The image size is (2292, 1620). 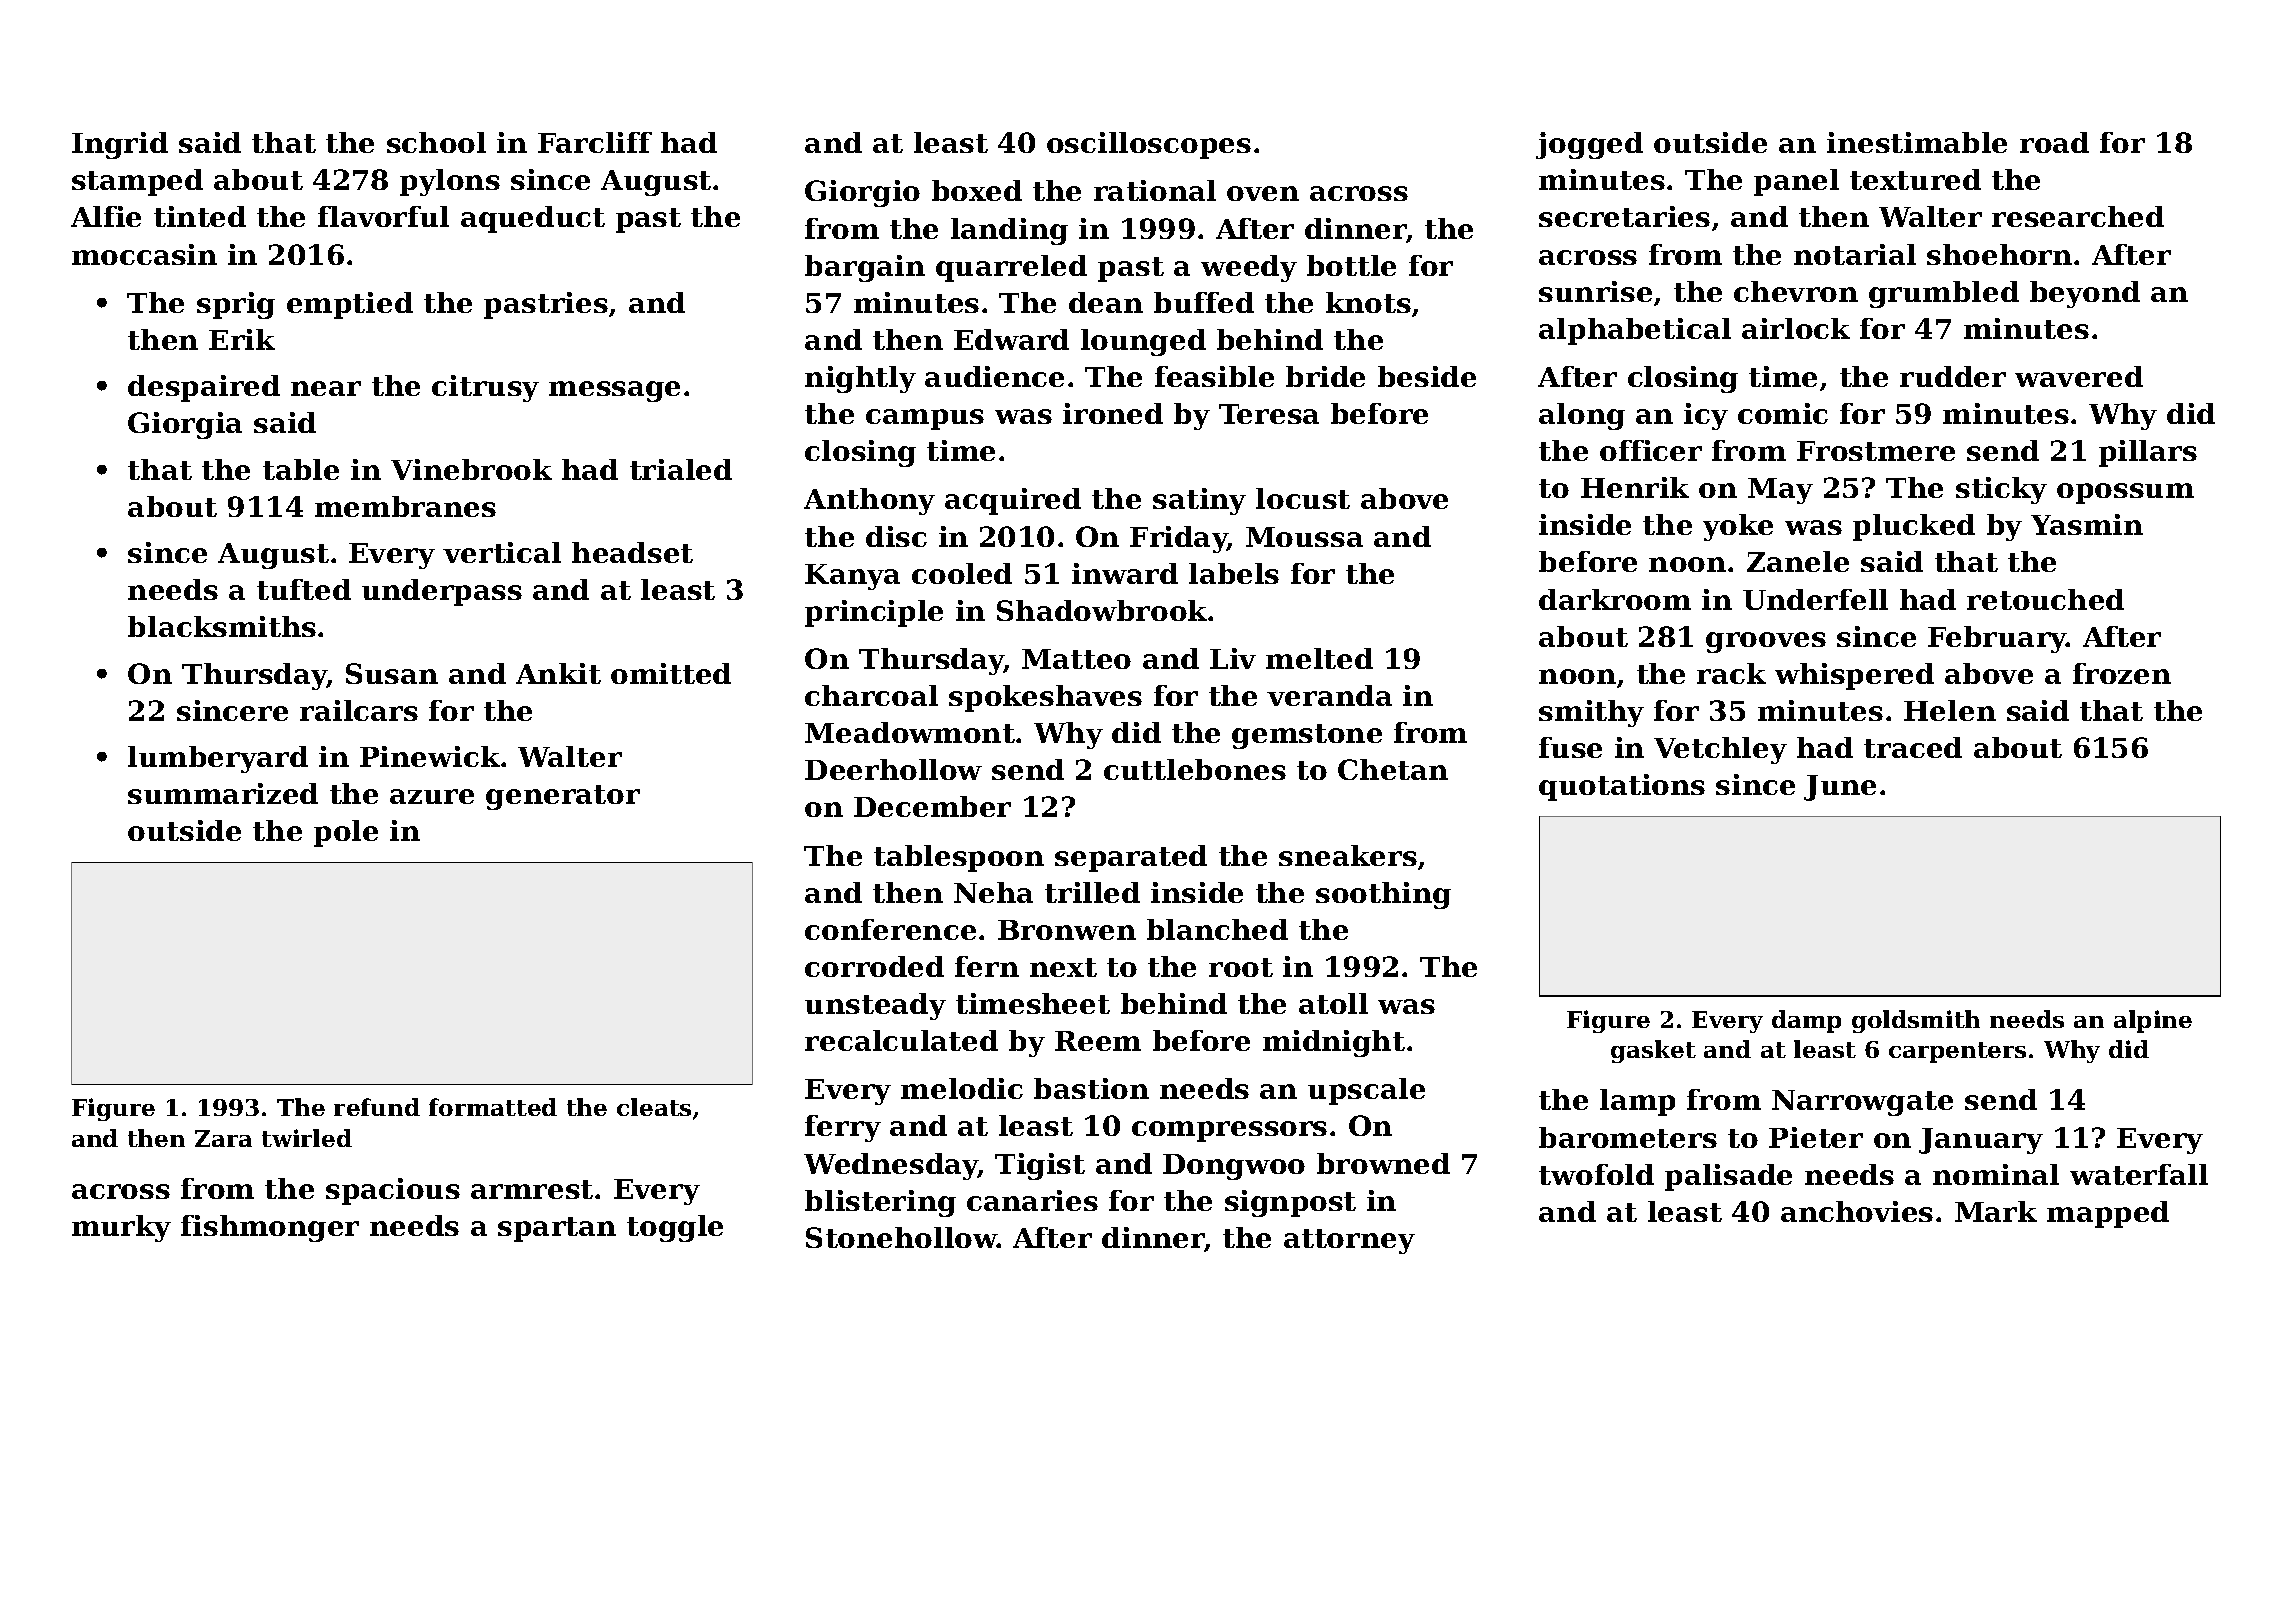 What do you see at coordinates (614, 391) in the screenshot?
I see `message` at bounding box center [614, 391].
